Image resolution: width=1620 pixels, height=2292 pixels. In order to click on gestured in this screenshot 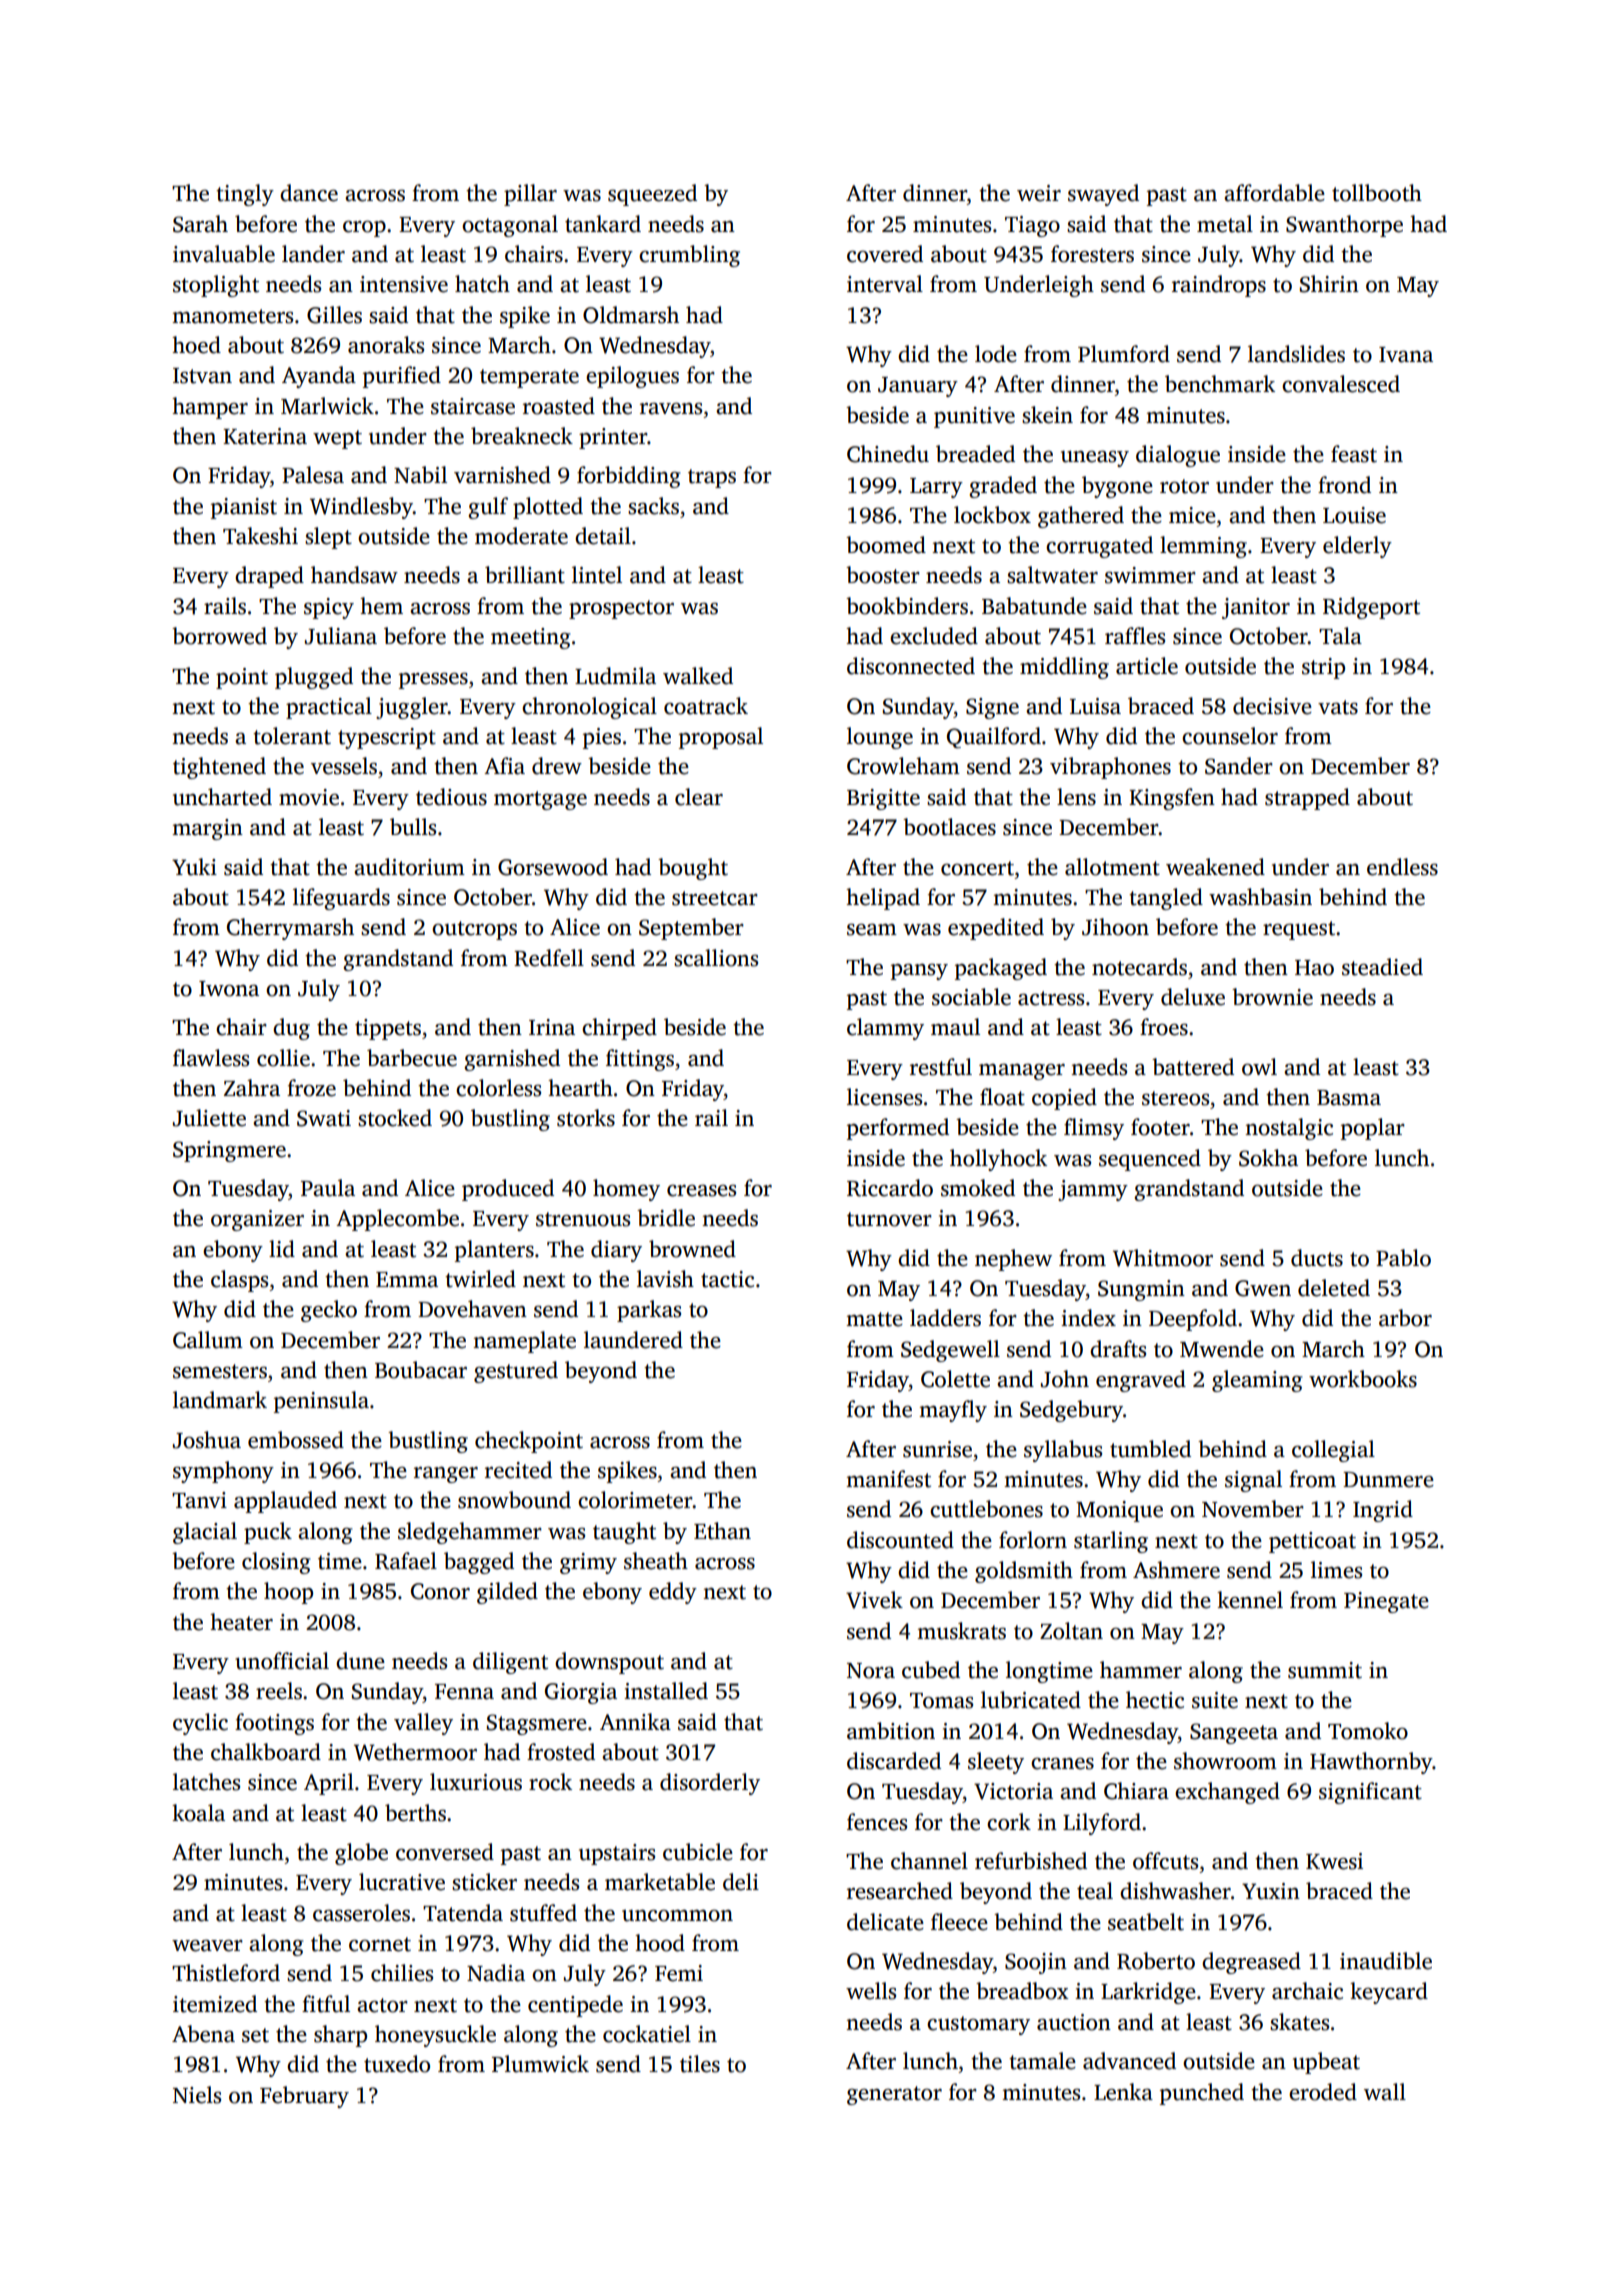, I will do `click(516, 1372)`.
